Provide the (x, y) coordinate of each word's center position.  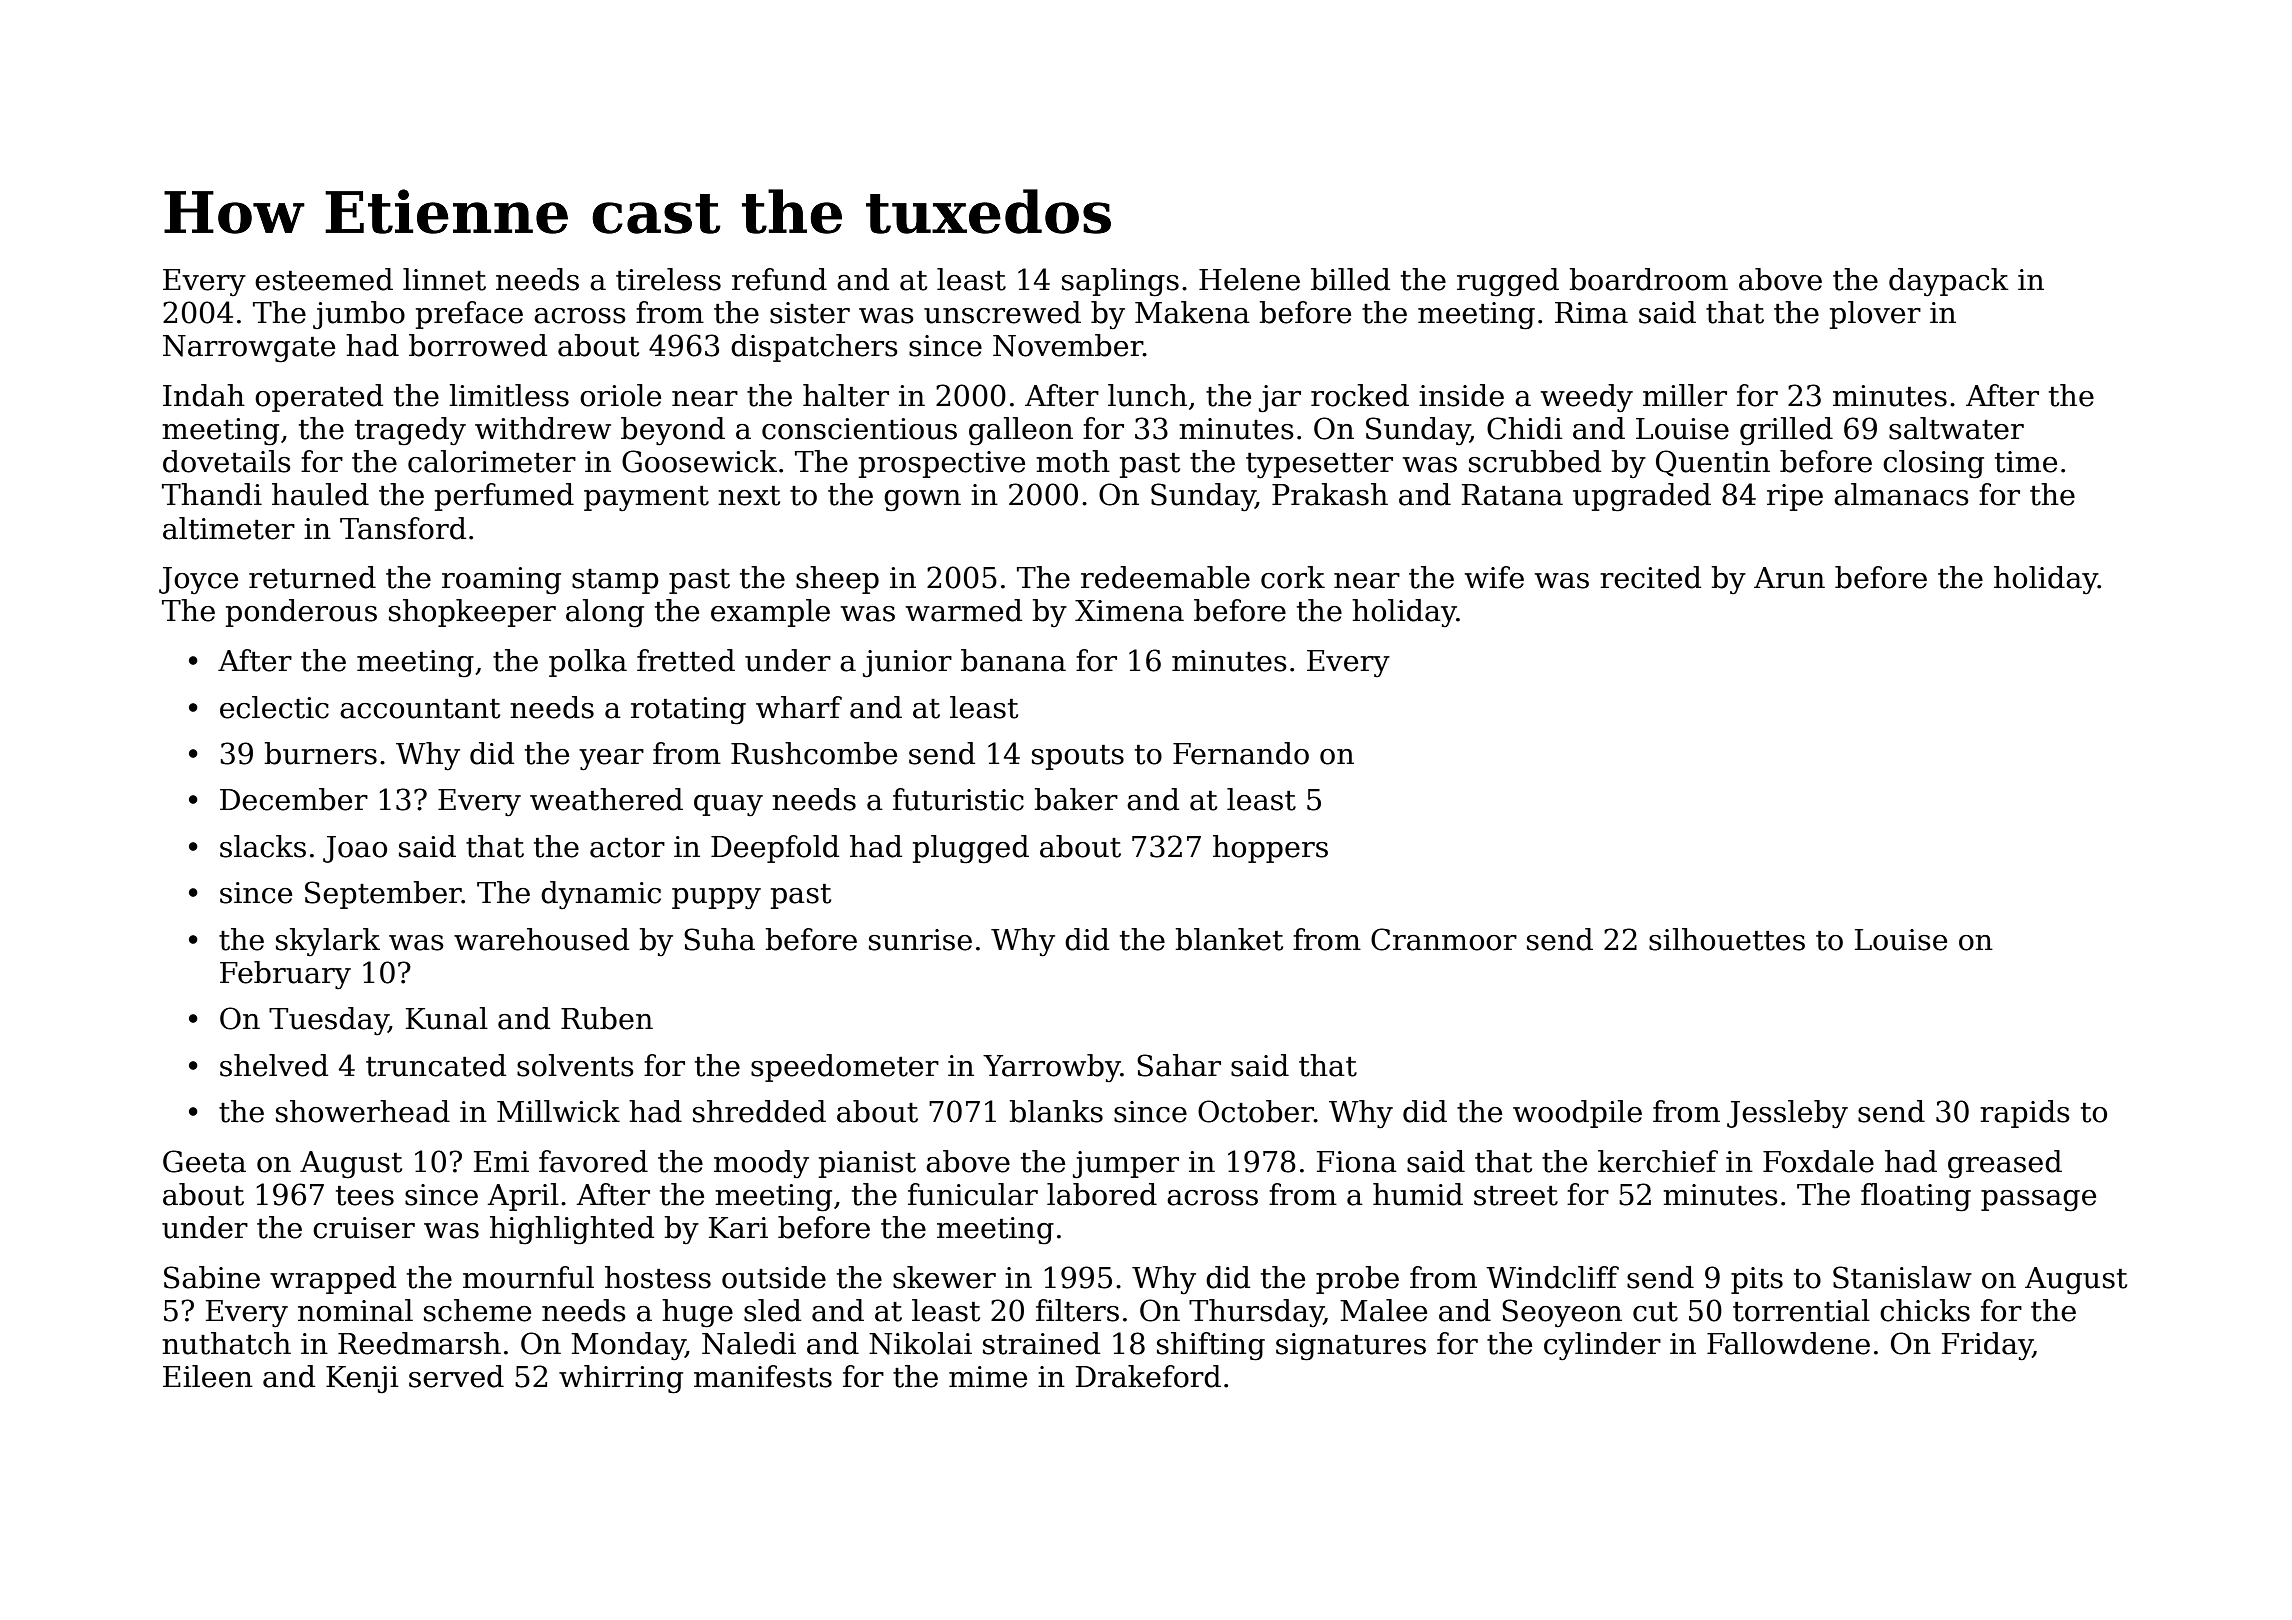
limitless (509, 395)
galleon (1021, 431)
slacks (263, 846)
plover (1875, 315)
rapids (2025, 1114)
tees (365, 1196)
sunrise (920, 940)
